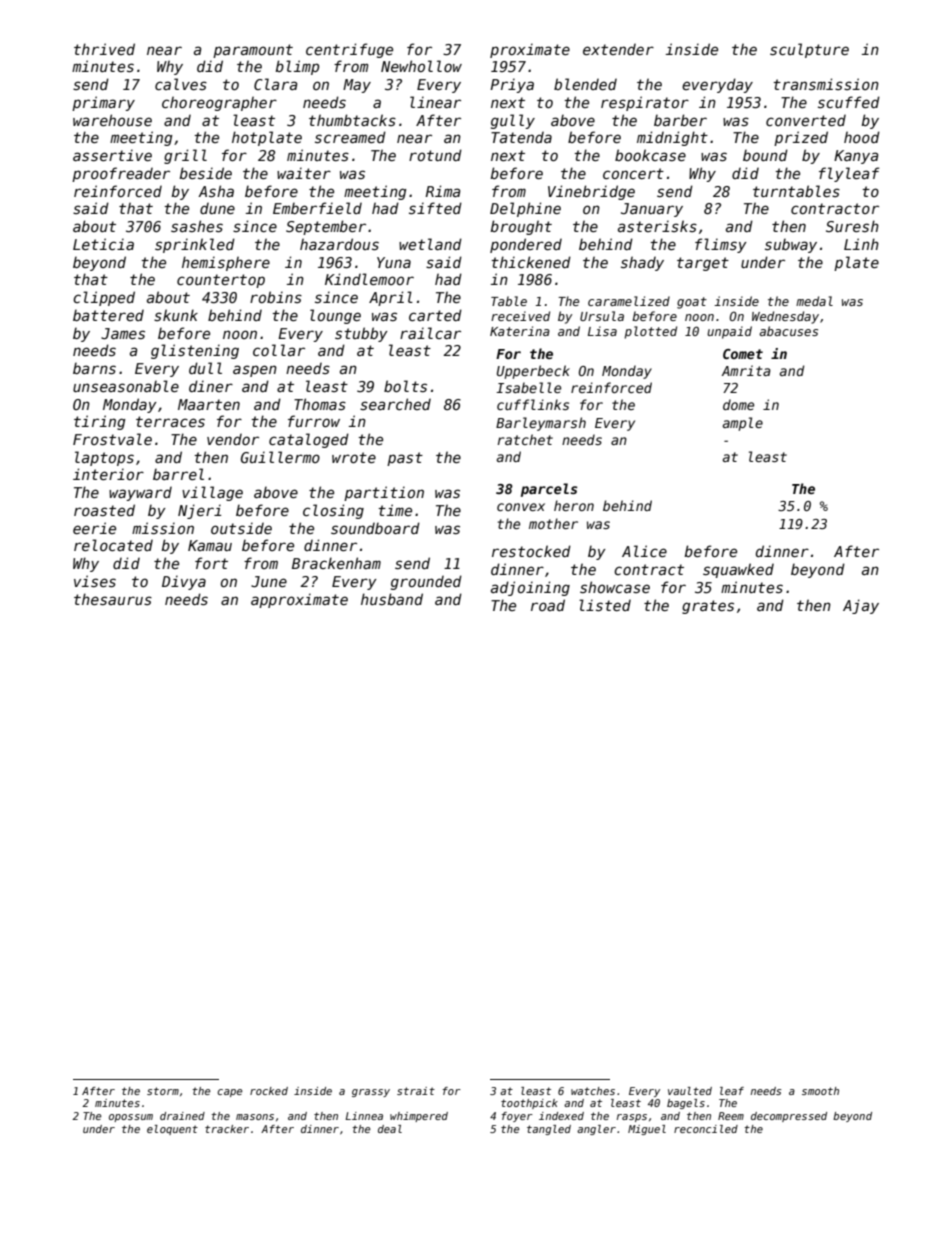 The height and width of the screenshot is (1233, 952). What do you see at coordinates (738, 570) in the screenshot?
I see `squawked` at bounding box center [738, 570].
